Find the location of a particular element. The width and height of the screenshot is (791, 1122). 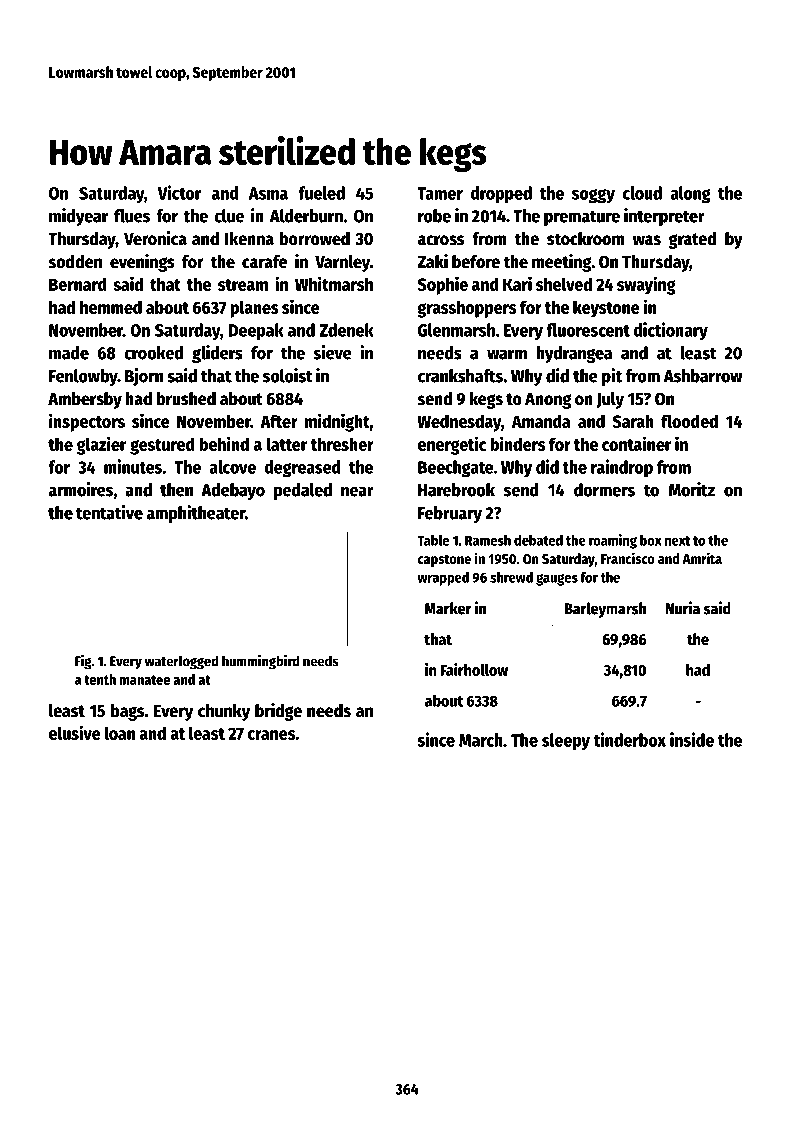

shelved is located at coordinates (564, 284).
